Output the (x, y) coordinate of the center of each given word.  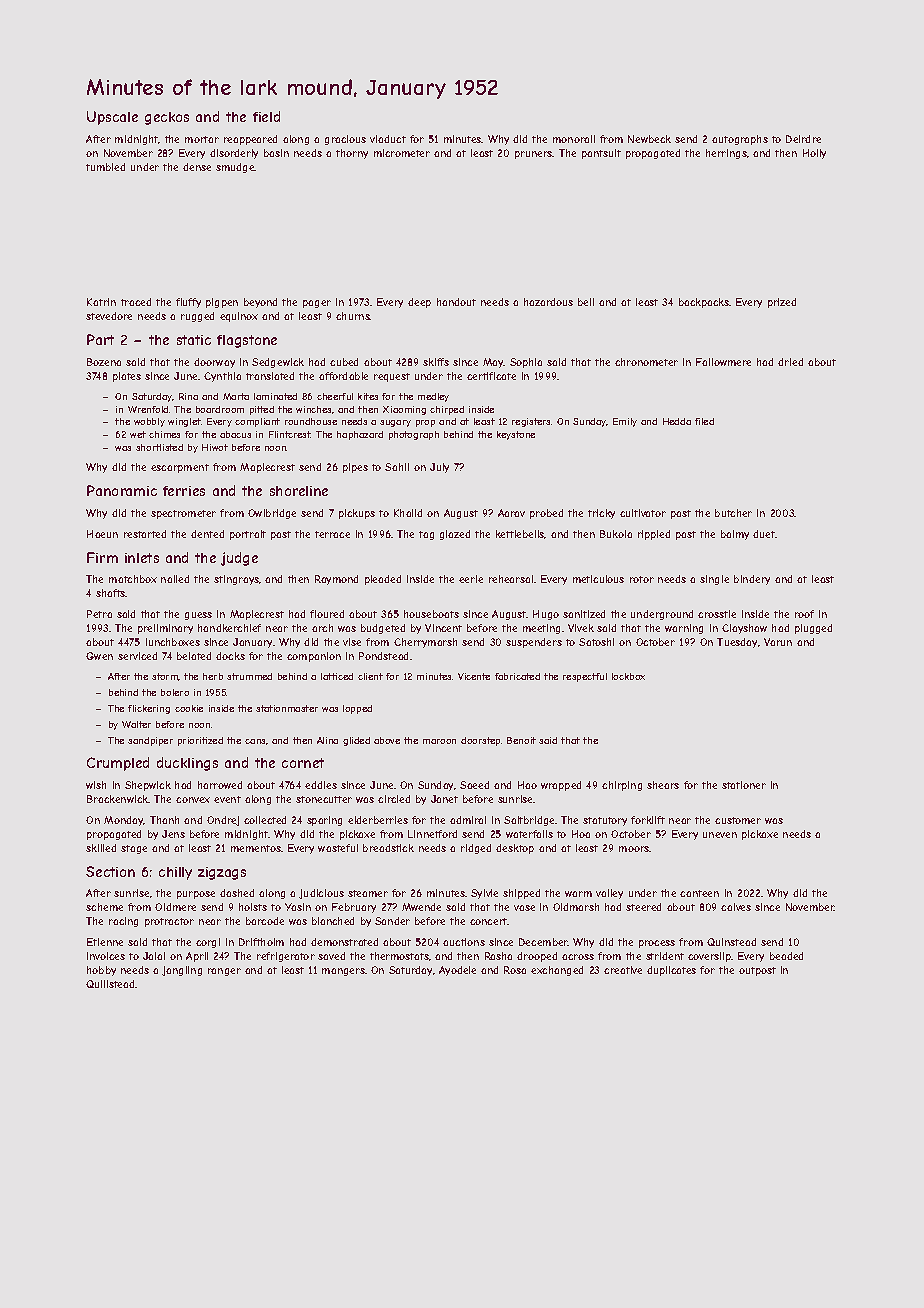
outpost (757, 971)
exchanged (557, 971)
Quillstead (110, 984)
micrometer (402, 153)
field (266, 116)
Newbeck (649, 139)
